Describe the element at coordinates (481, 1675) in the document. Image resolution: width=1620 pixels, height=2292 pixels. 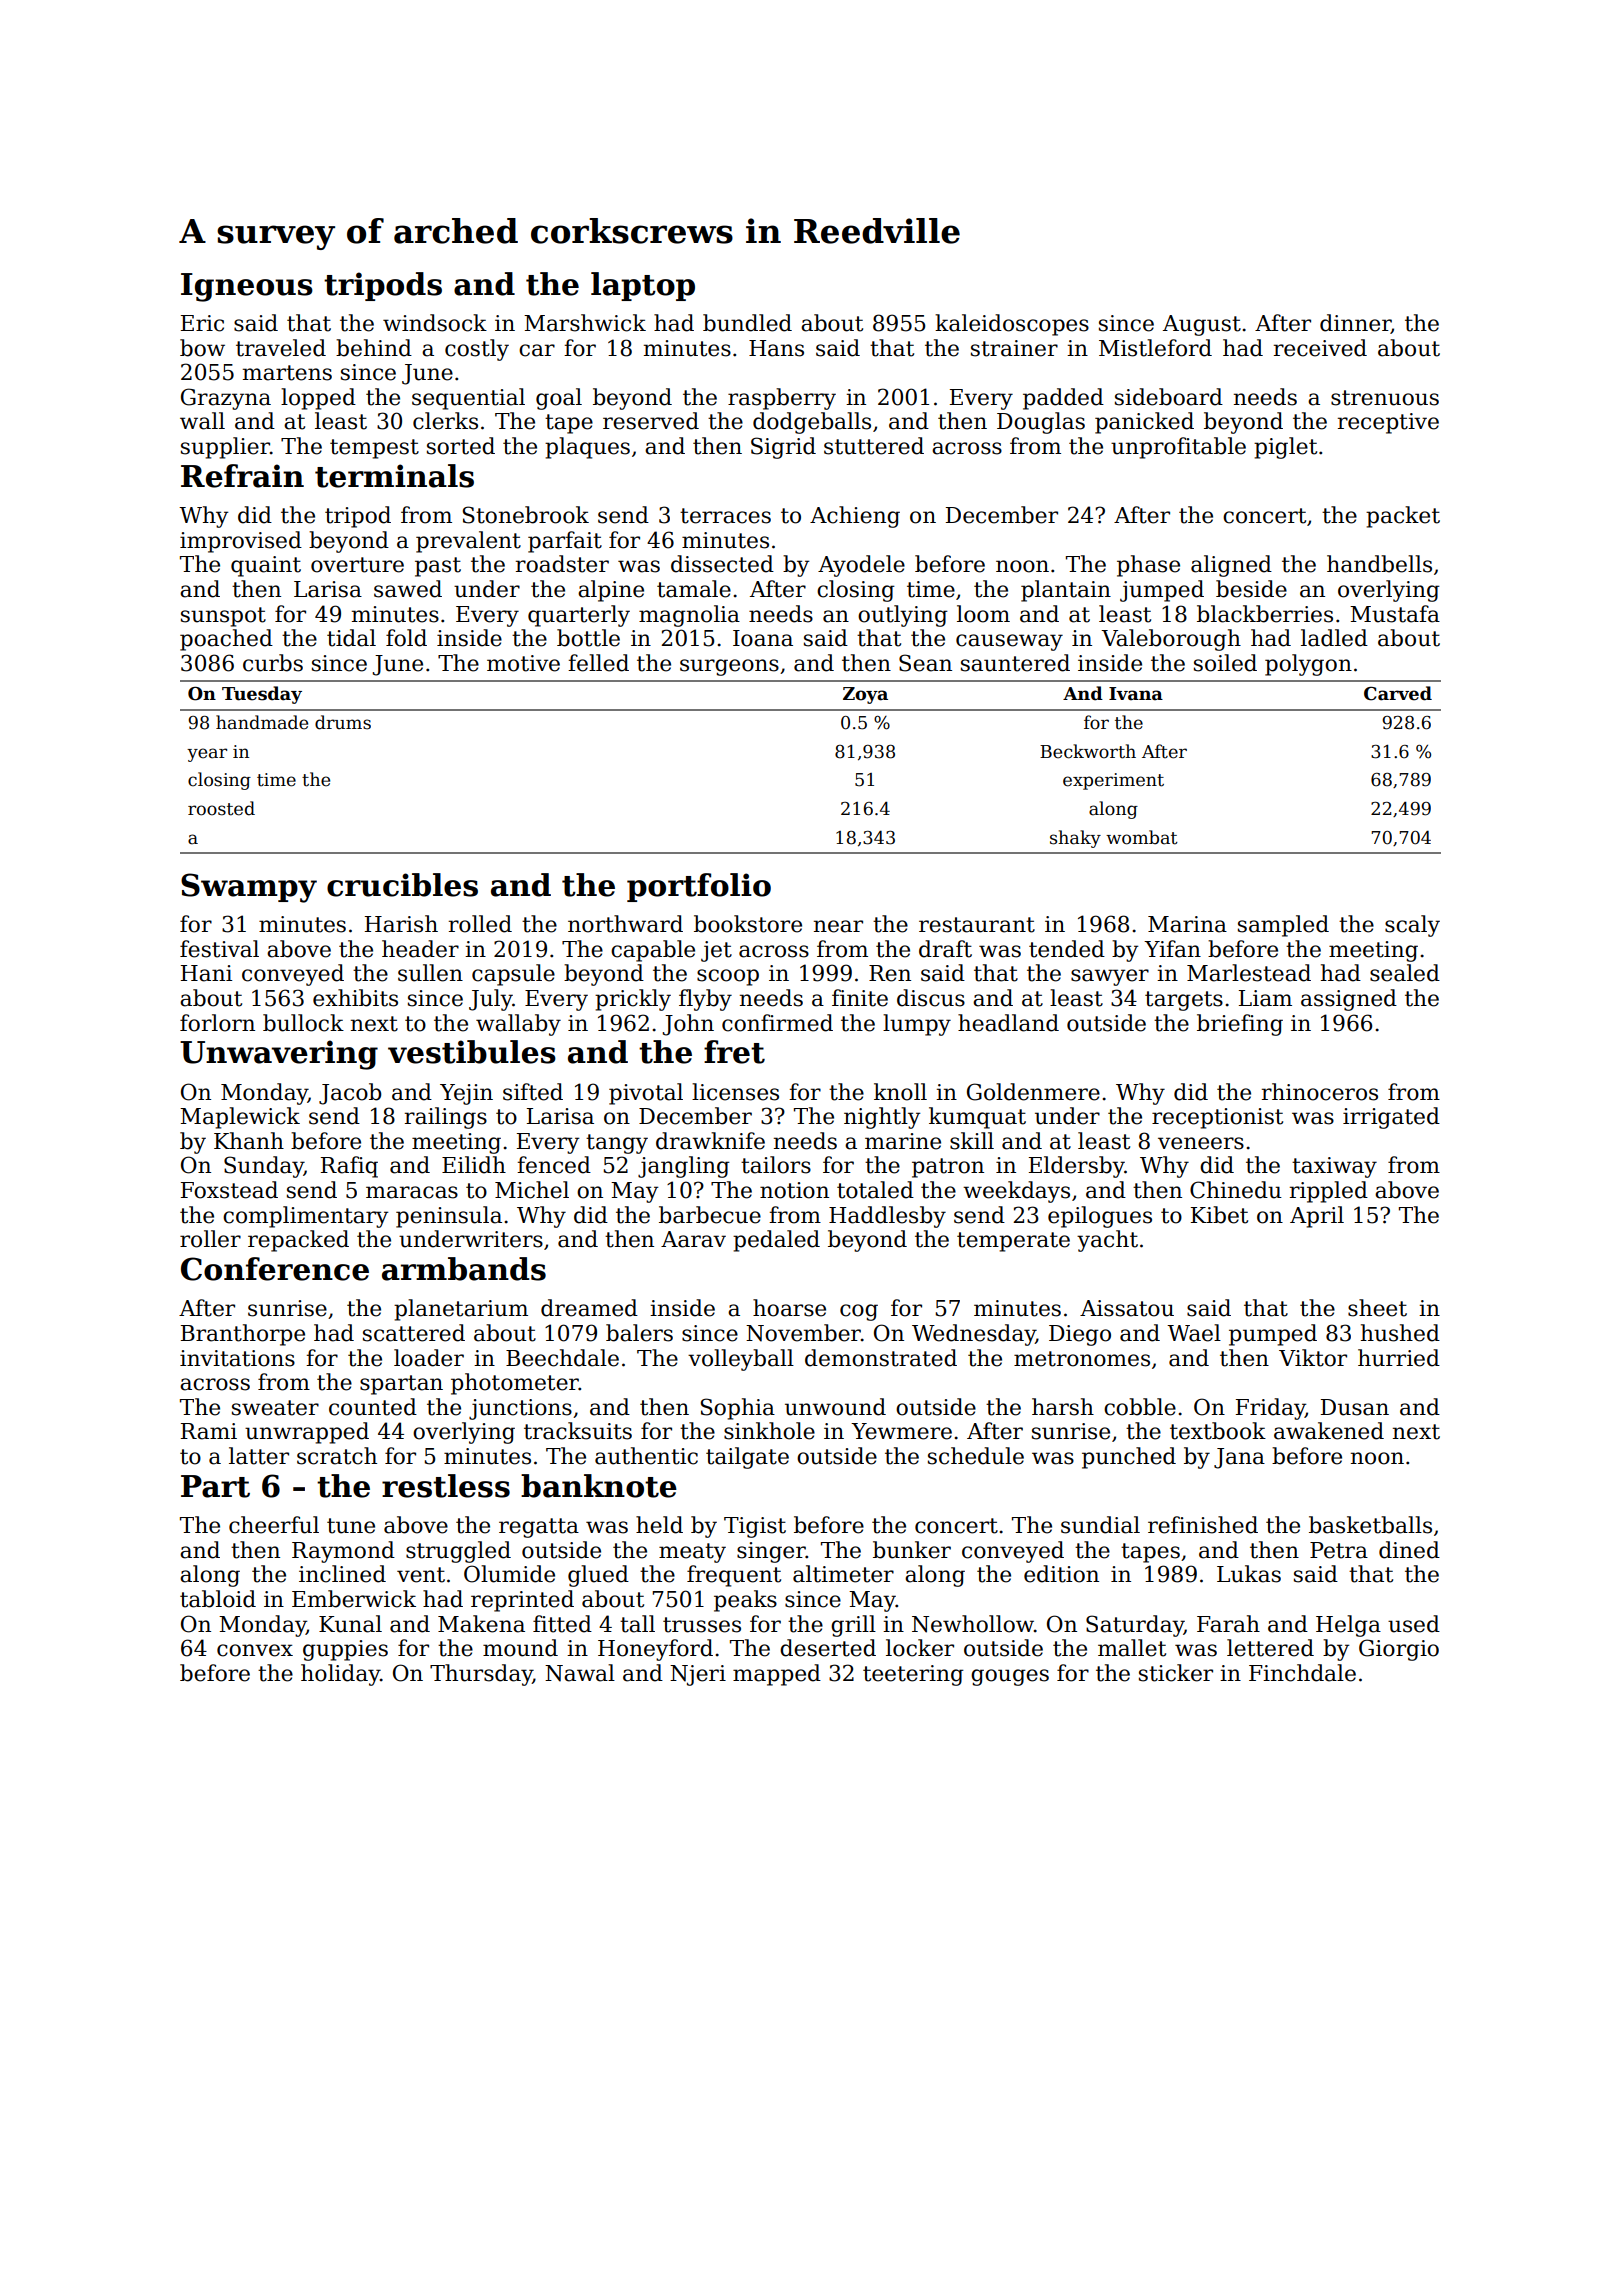
I see `Thursday` at that location.
